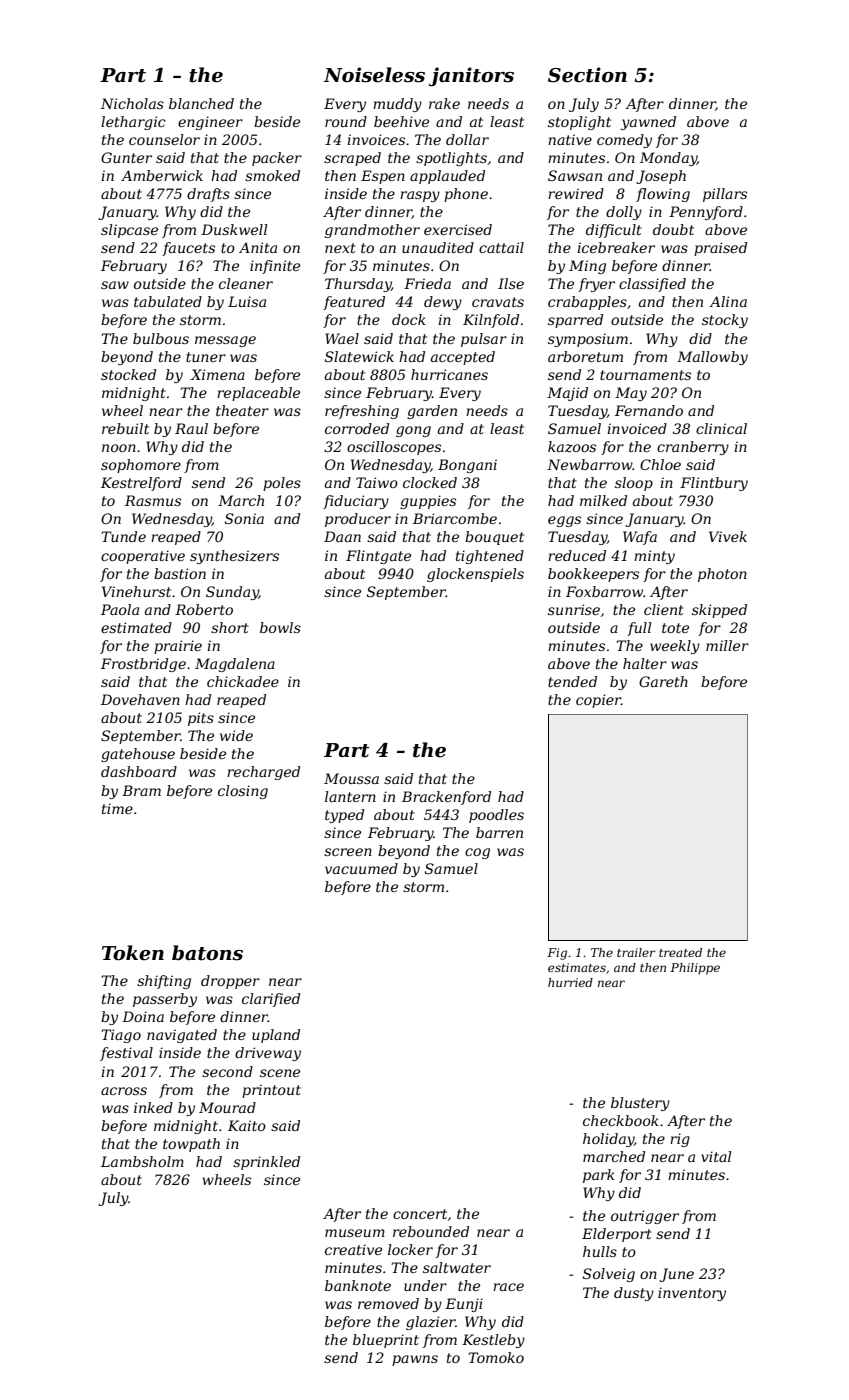 This document has width=849, height=1400. What do you see at coordinates (374, 75) in the document?
I see `Noiseless` at bounding box center [374, 75].
